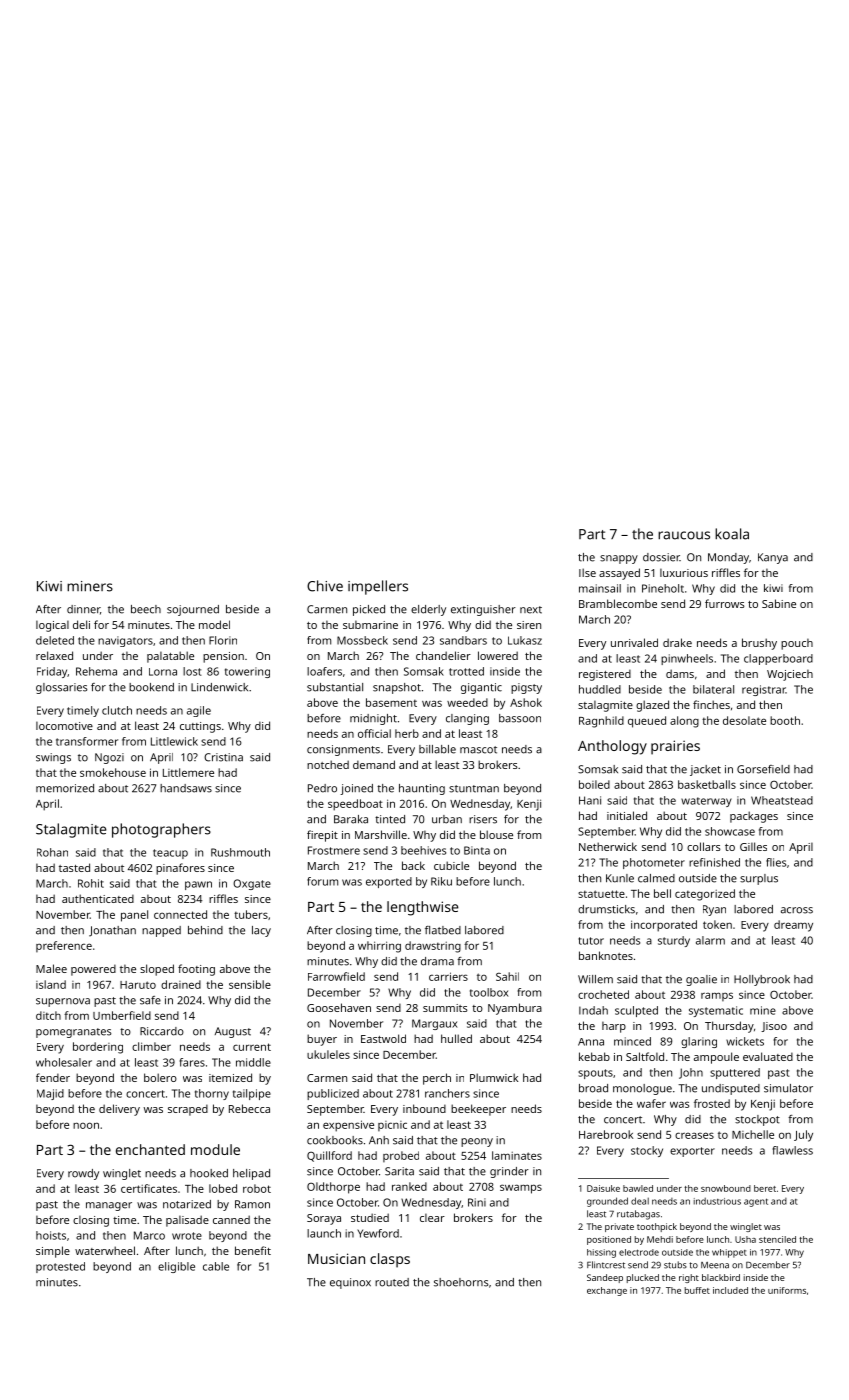 This screenshot has width=849, height=1400. Describe the element at coordinates (642, 1089) in the screenshot. I see `monologue` at that location.
